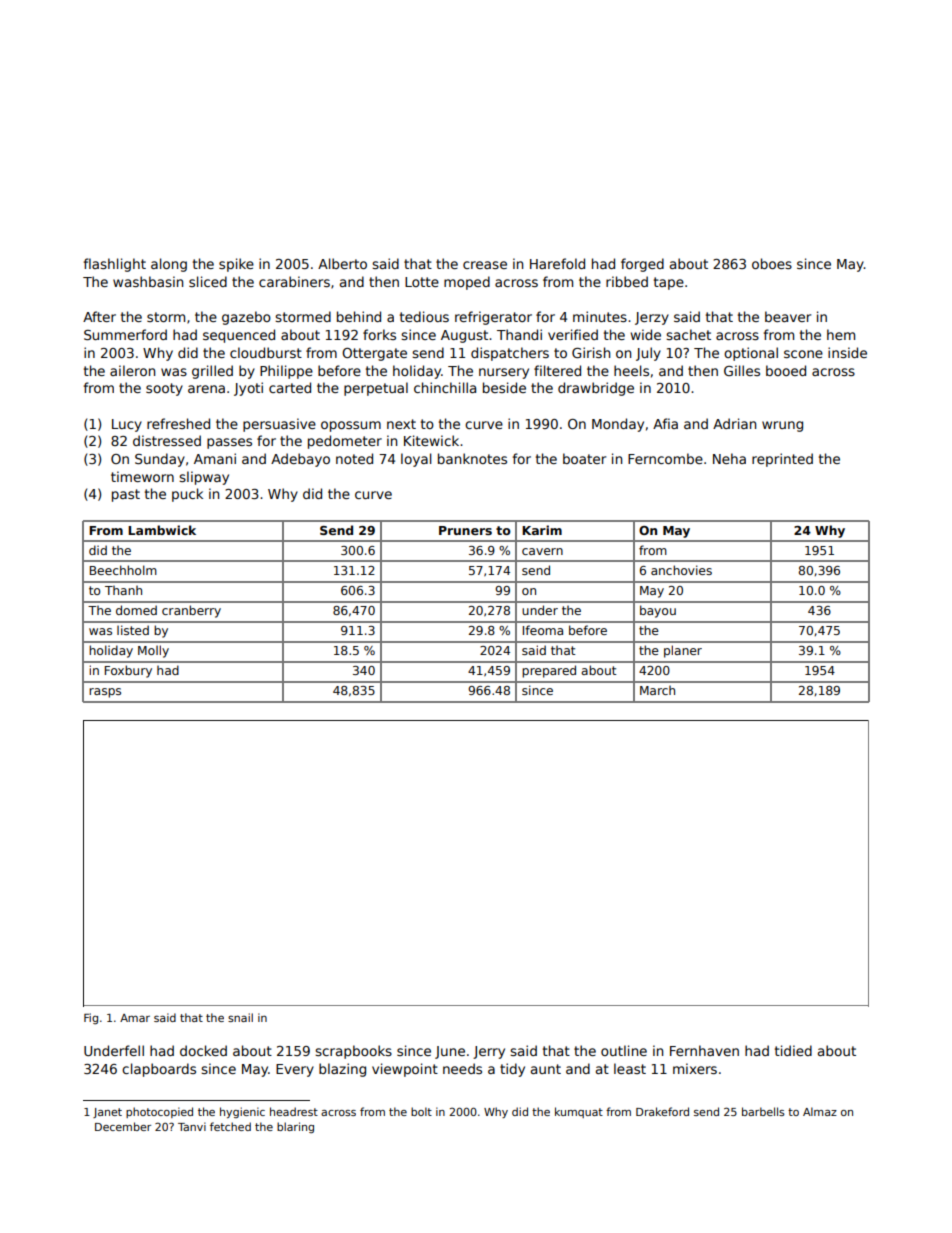 The width and height of the screenshot is (952, 1233). I want to click on Amar, so click(135, 1018).
